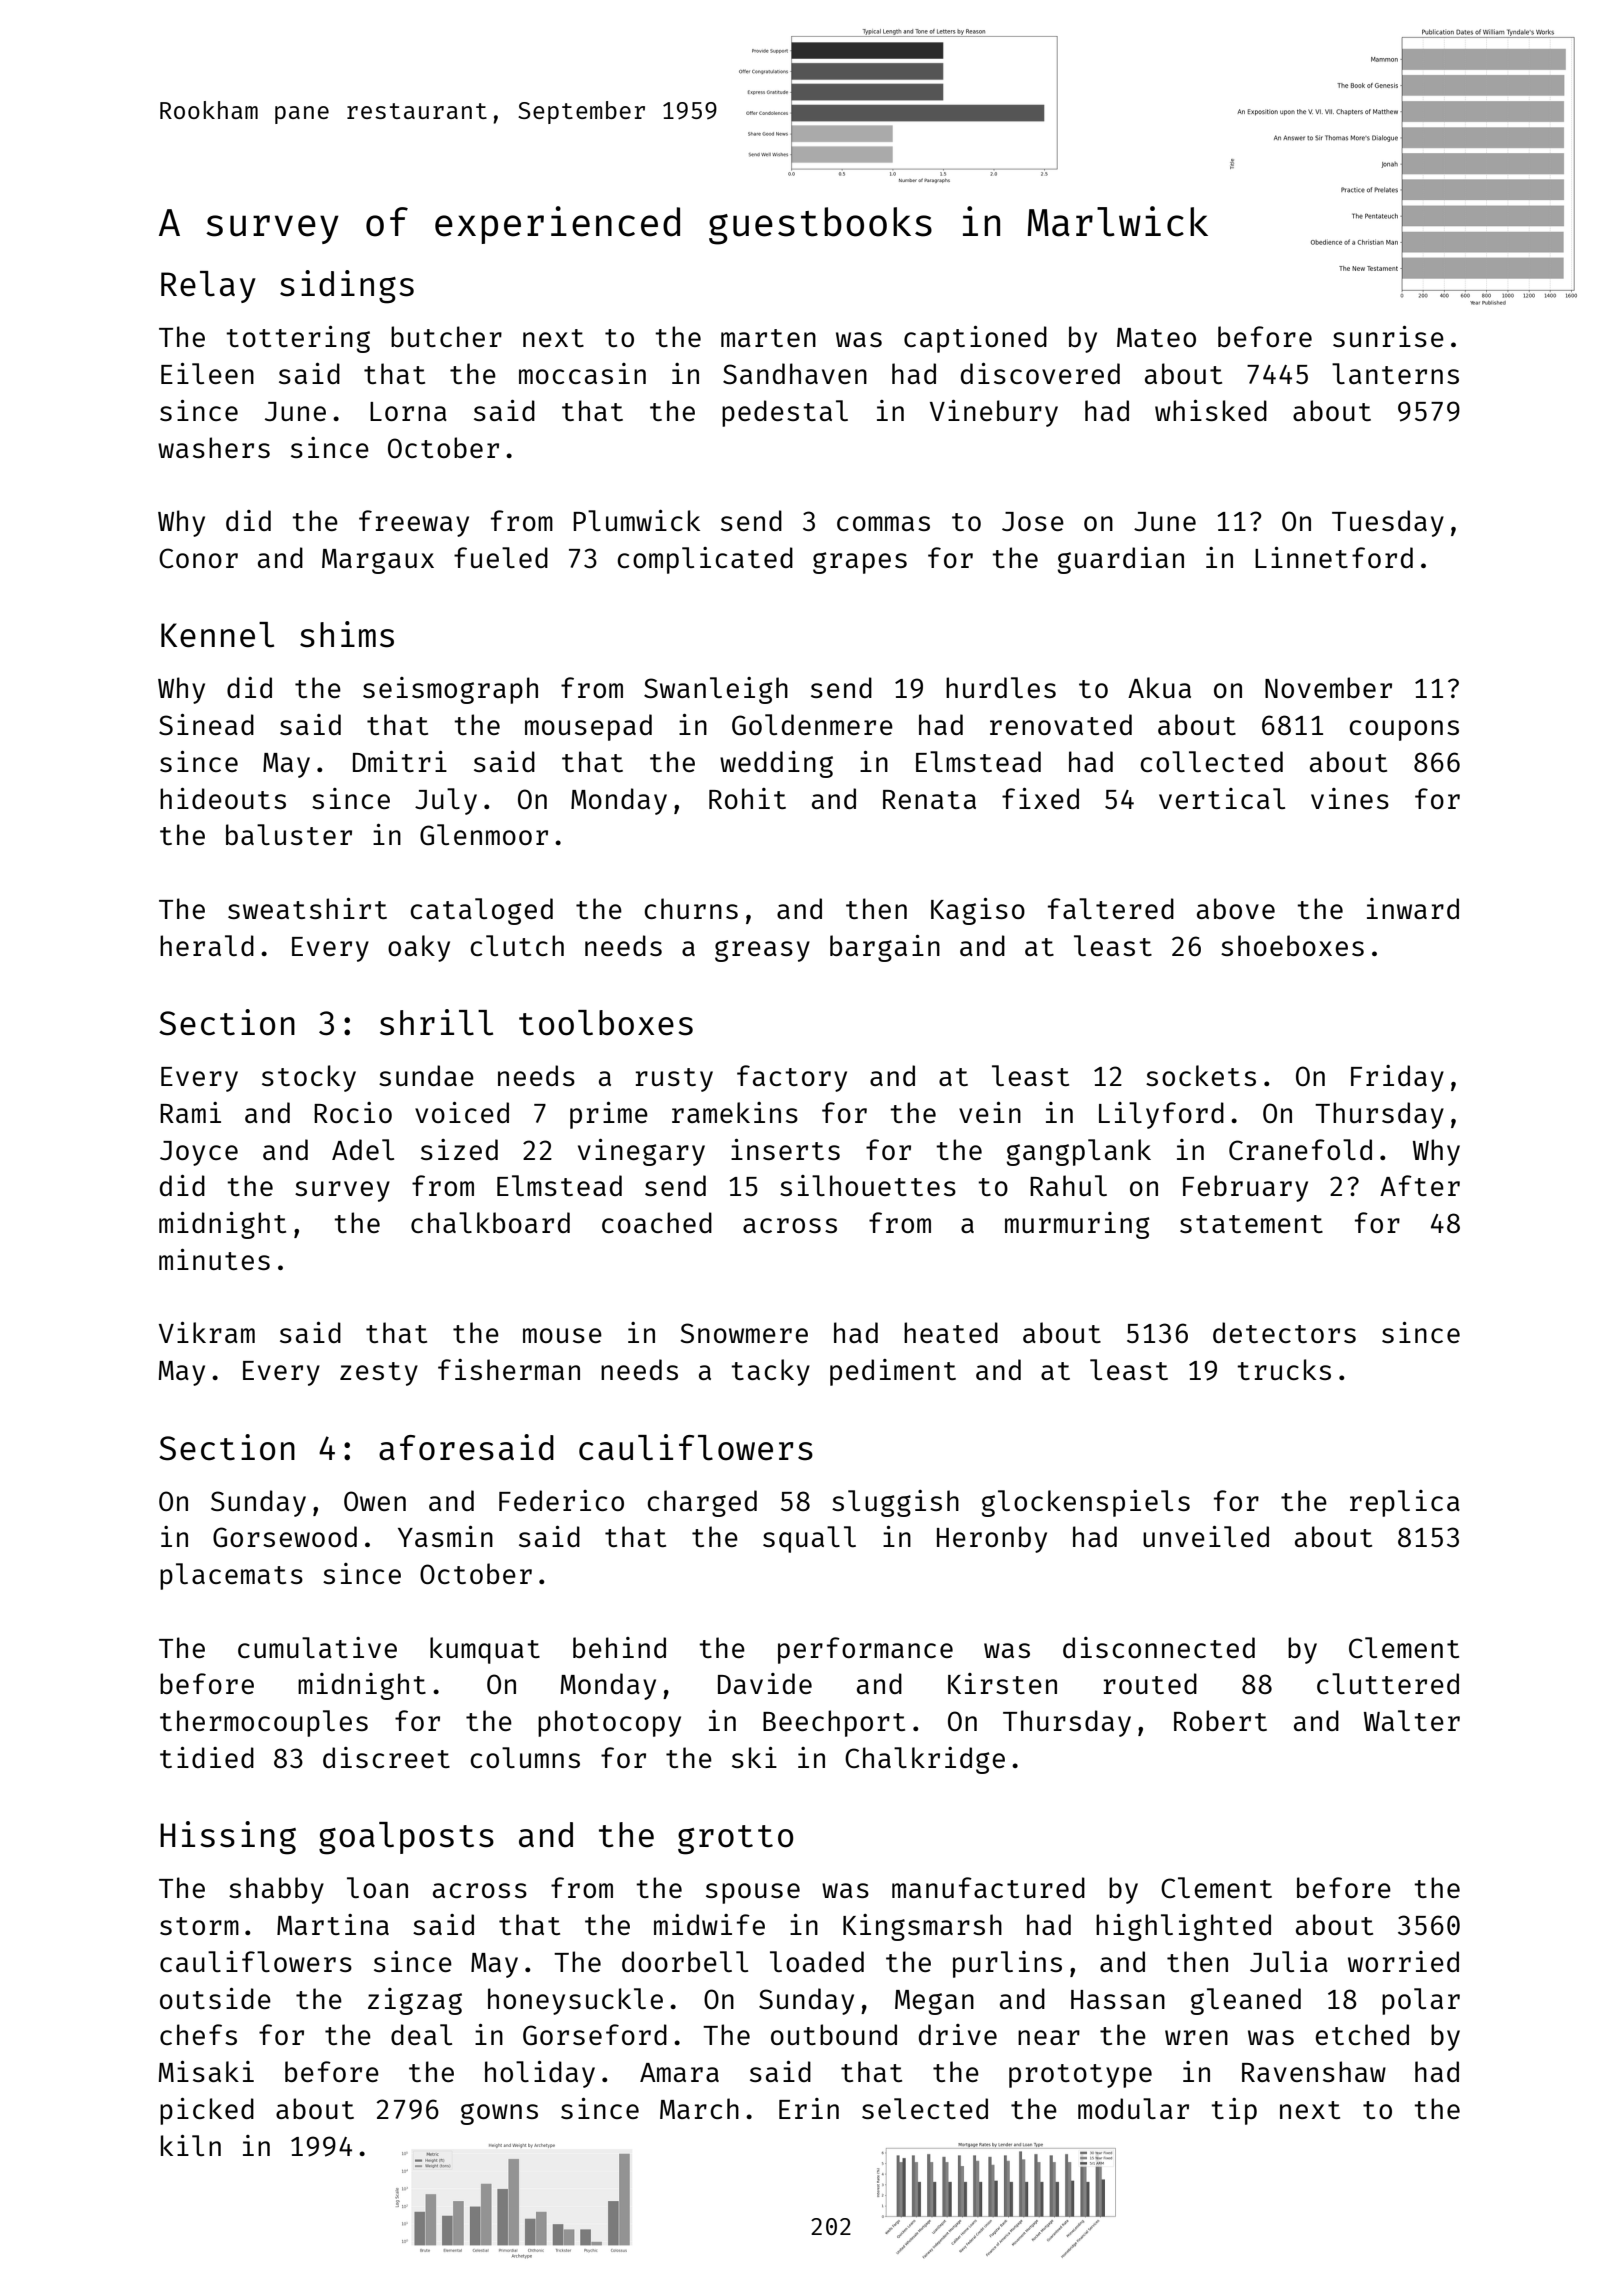  I want to click on detectors, so click(1284, 1332).
